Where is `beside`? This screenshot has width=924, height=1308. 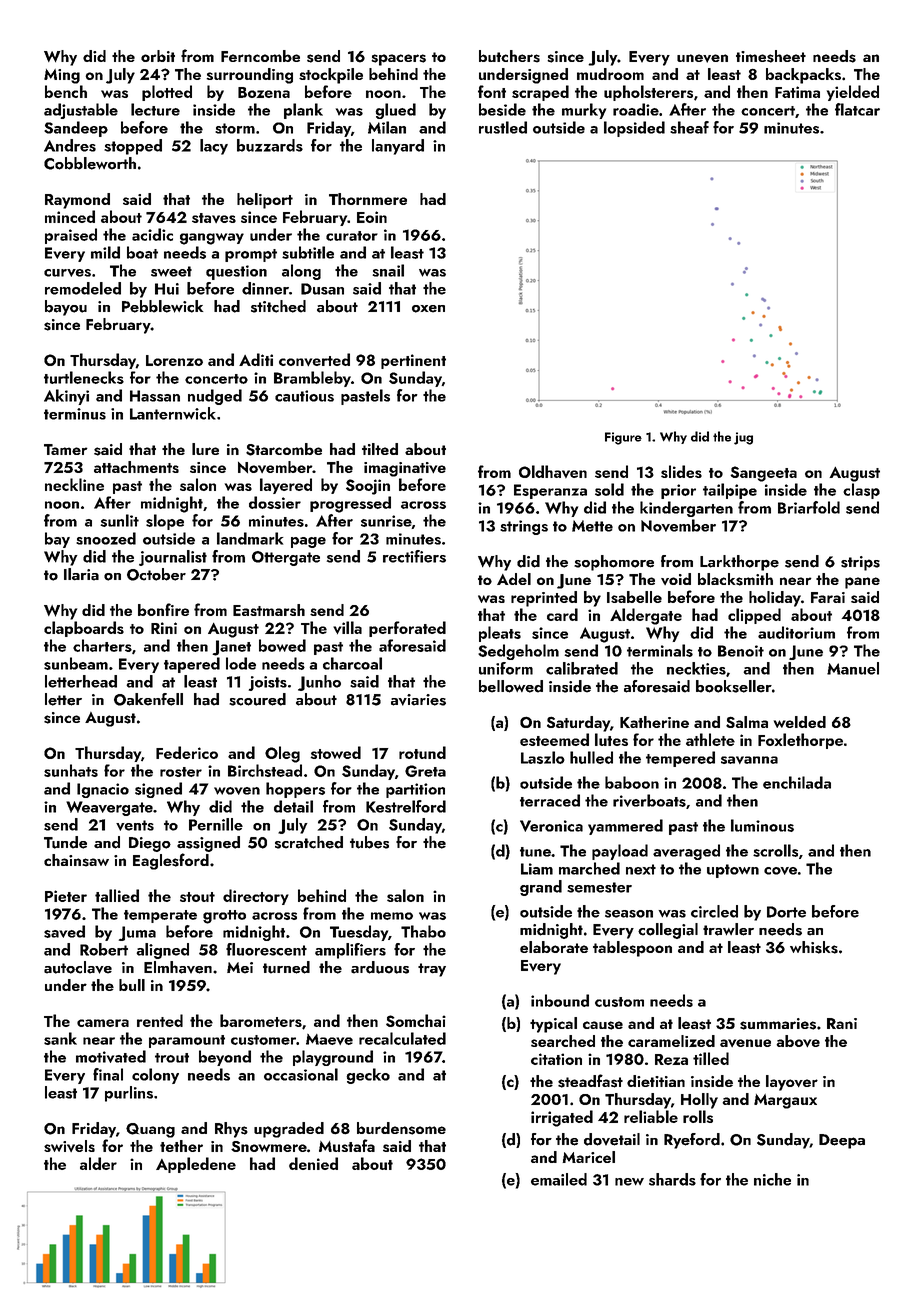
beside is located at coordinates (502, 109).
